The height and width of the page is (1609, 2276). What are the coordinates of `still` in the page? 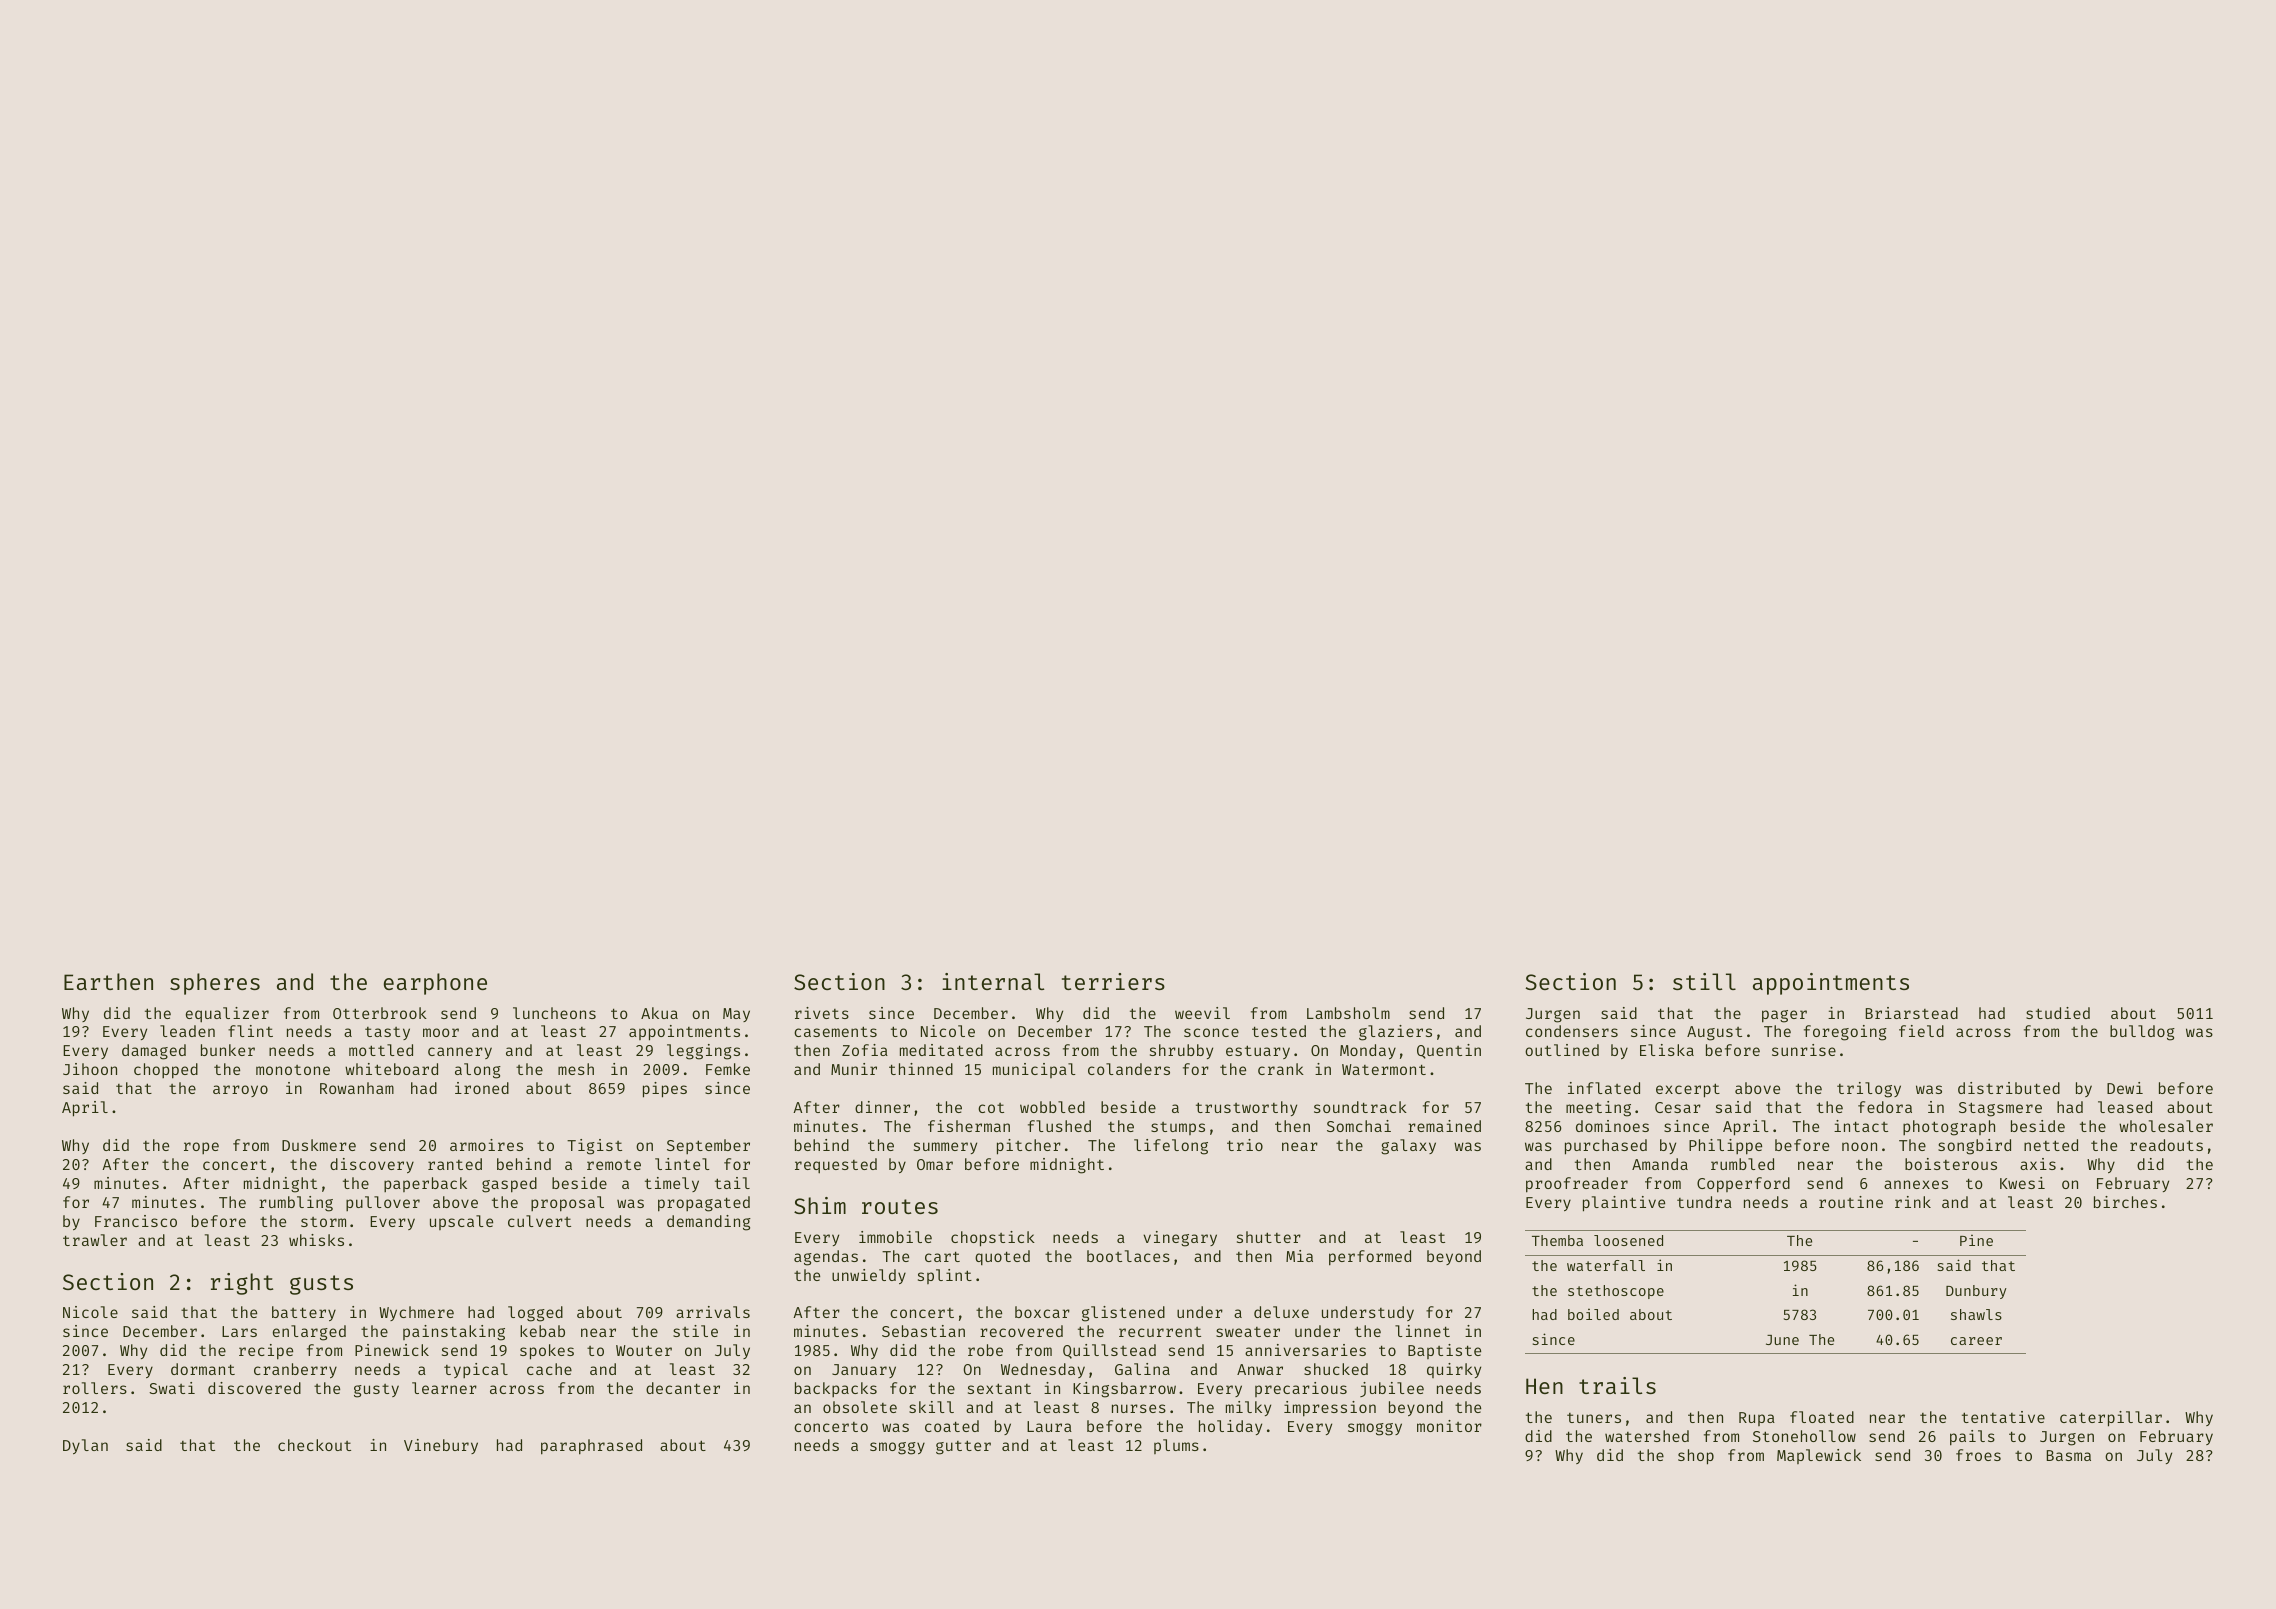 It's located at (1704, 981).
